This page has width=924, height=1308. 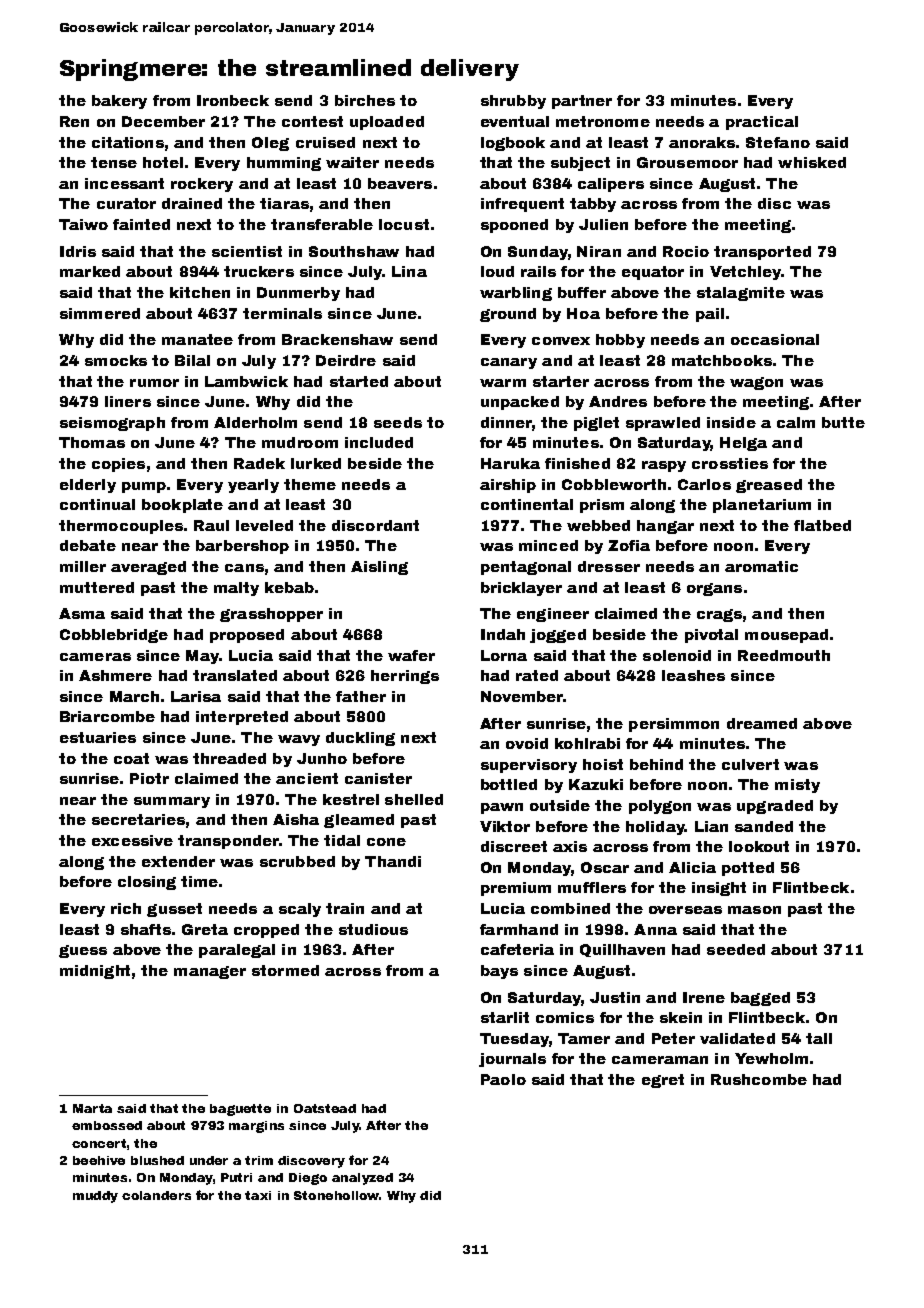 I want to click on Vetchley, so click(x=745, y=273).
